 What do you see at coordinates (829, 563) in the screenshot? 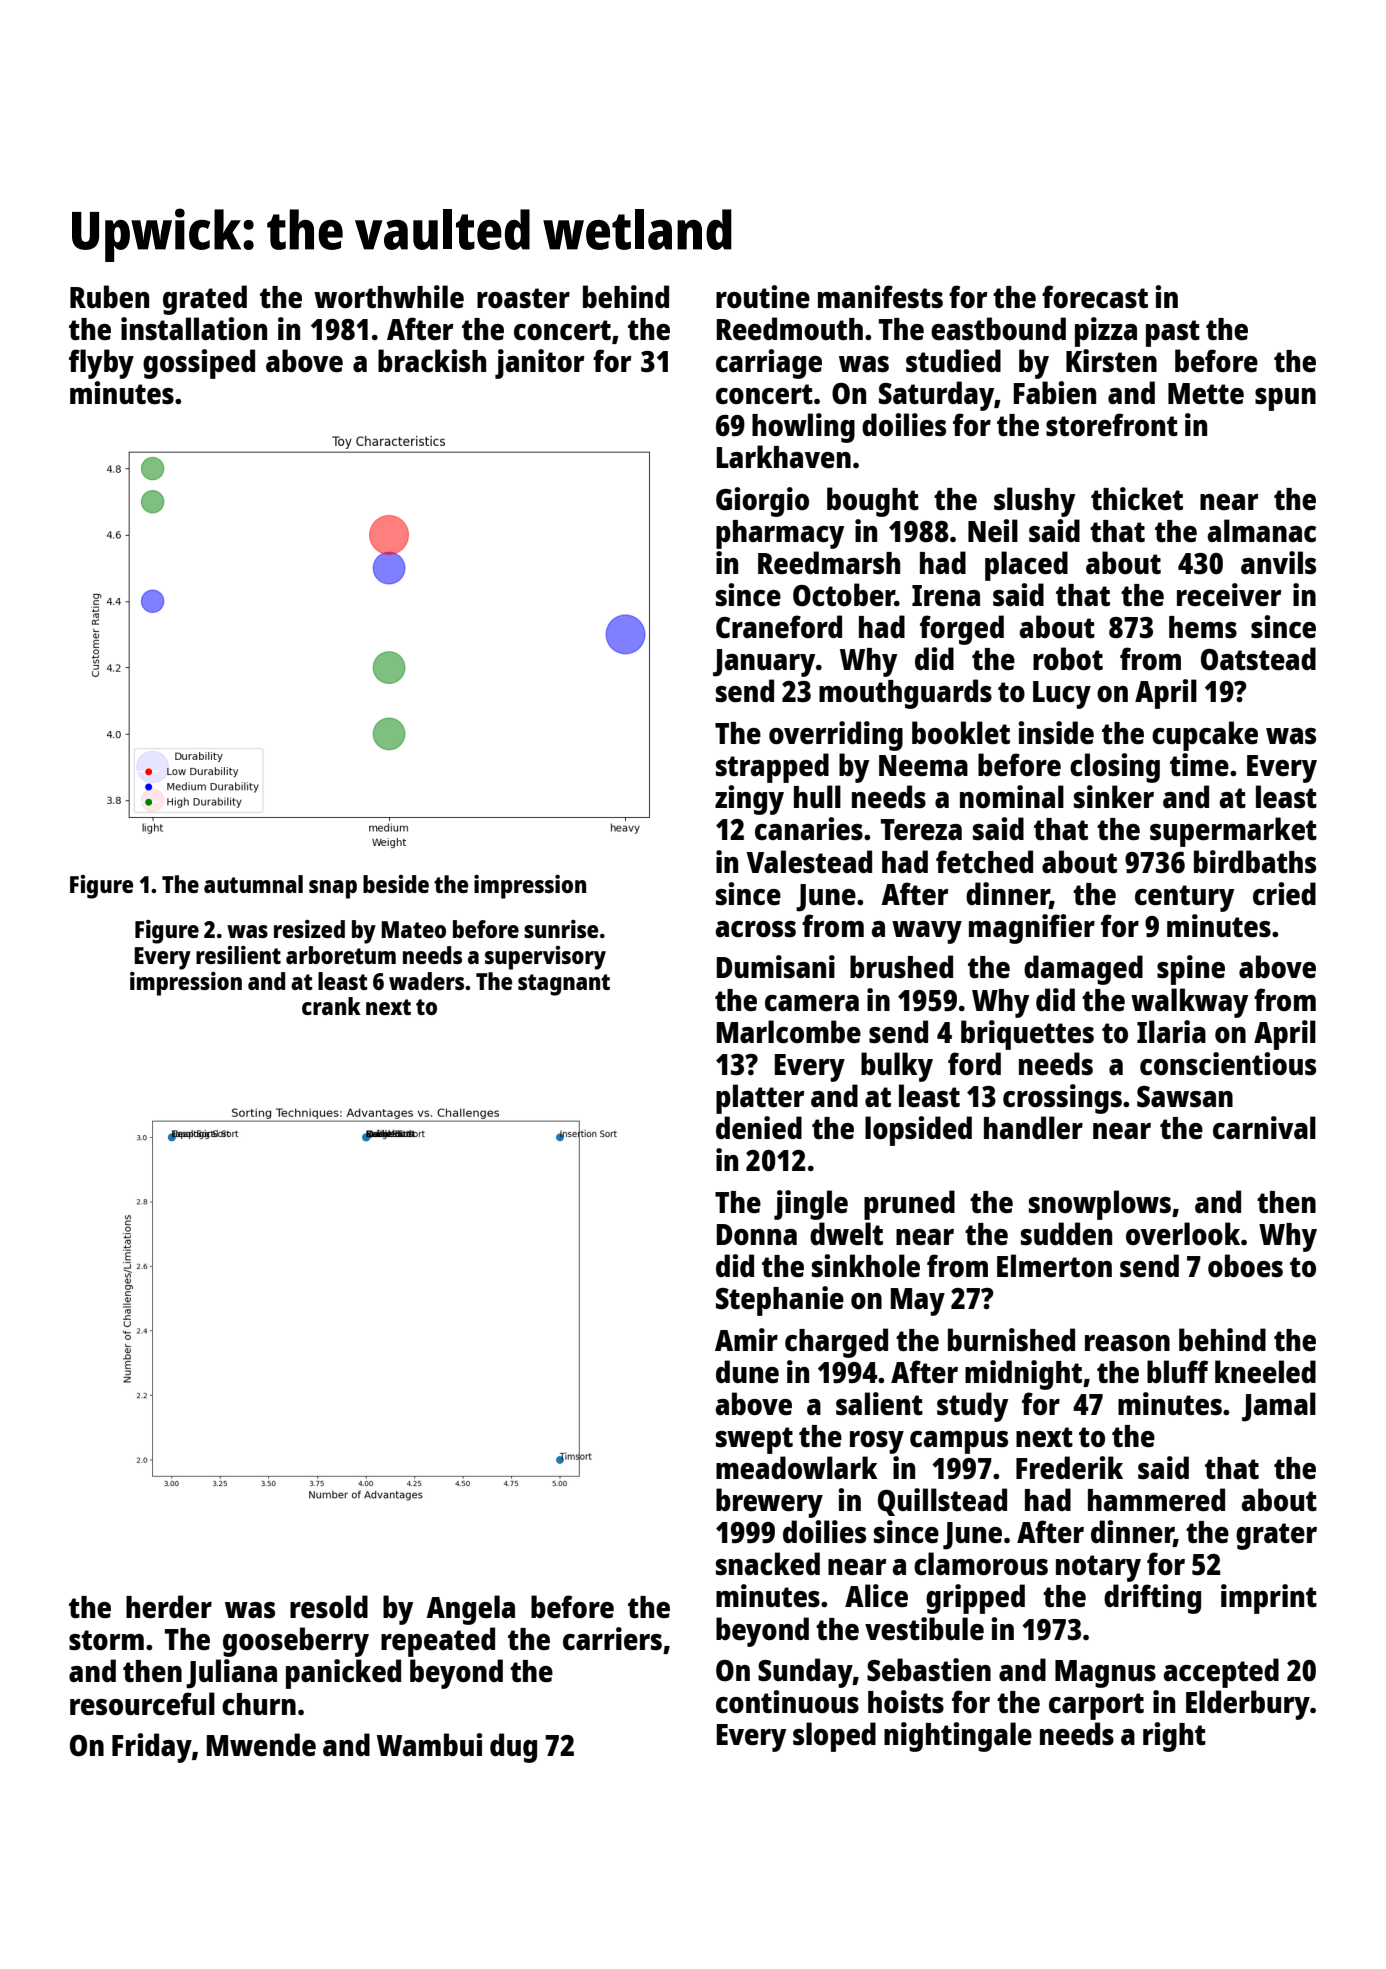
I see `Reedmarsh` at bounding box center [829, 563].
